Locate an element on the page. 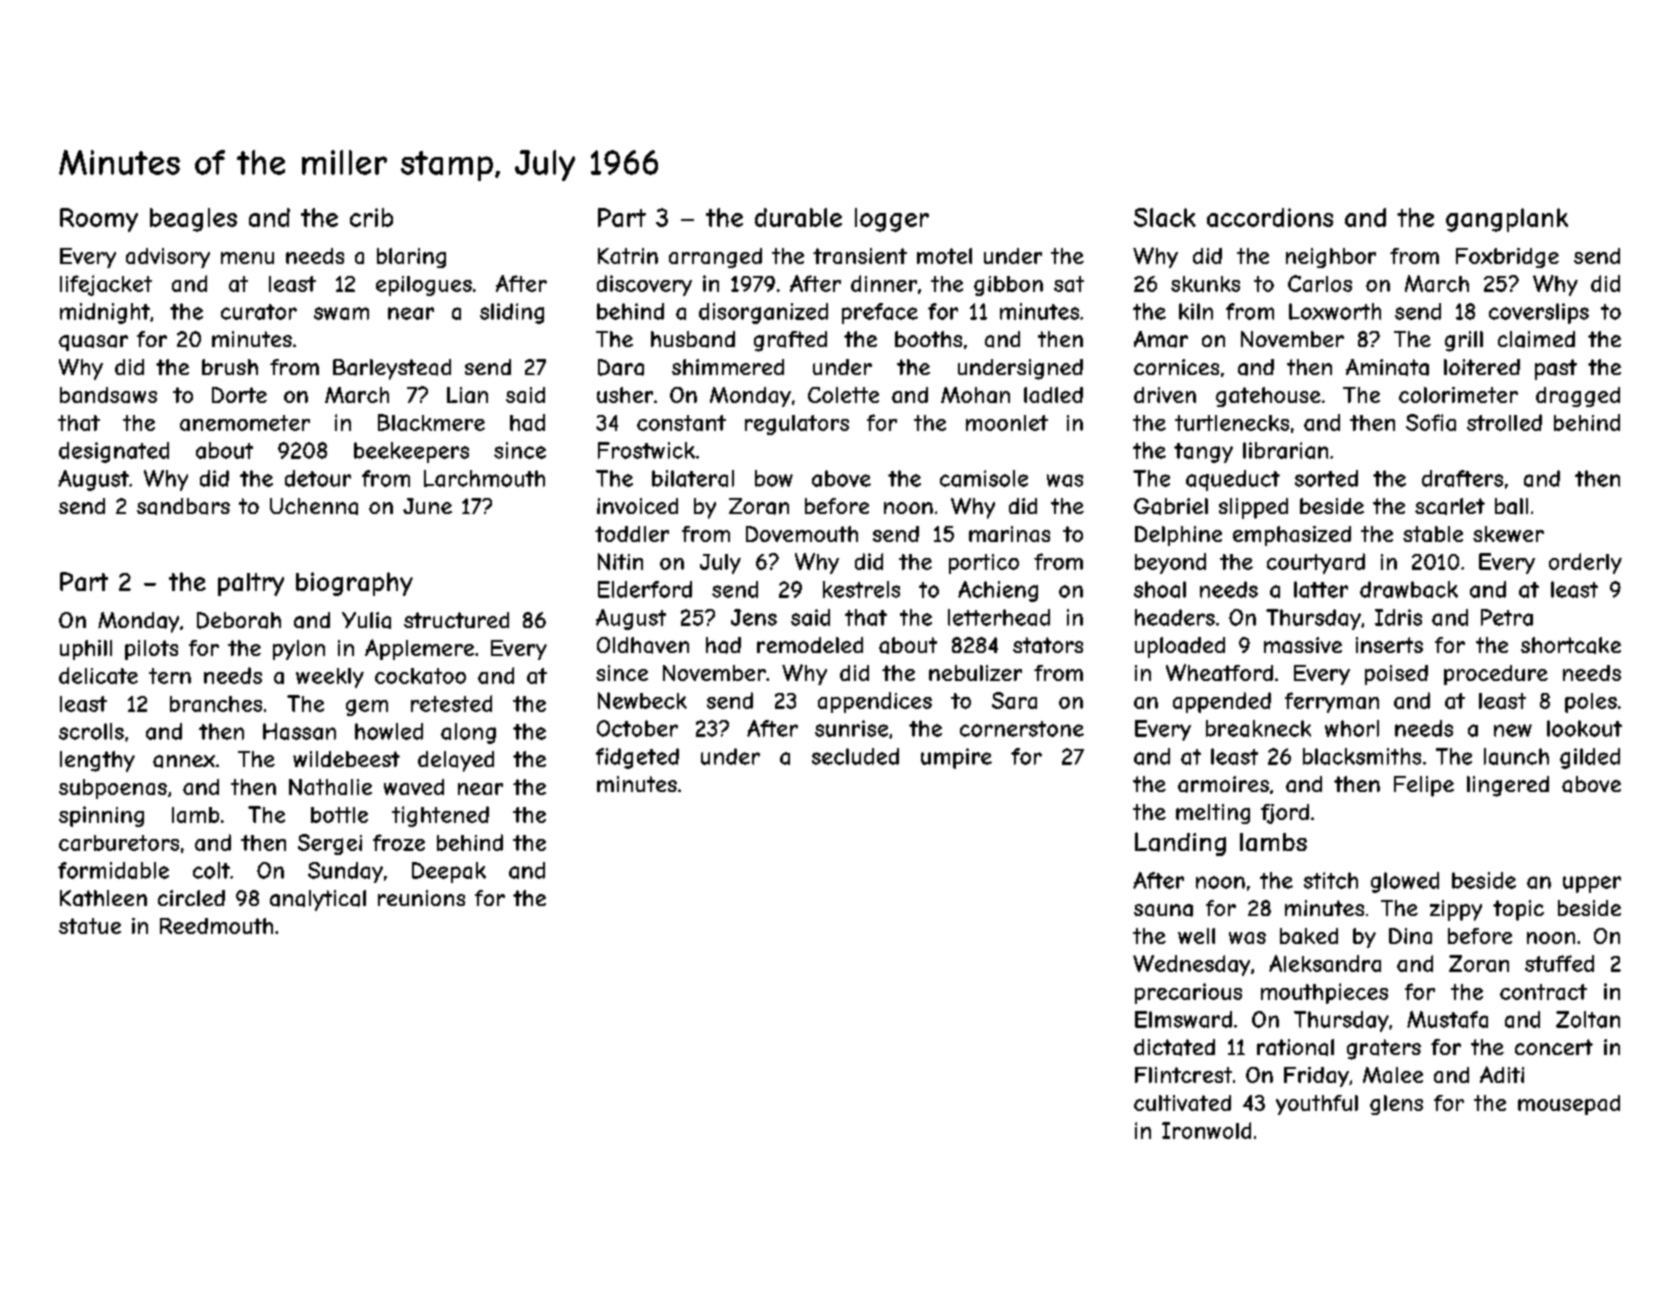 This image has width=1680, height=1298. Nathalie is located at coordinates (330, 787).
